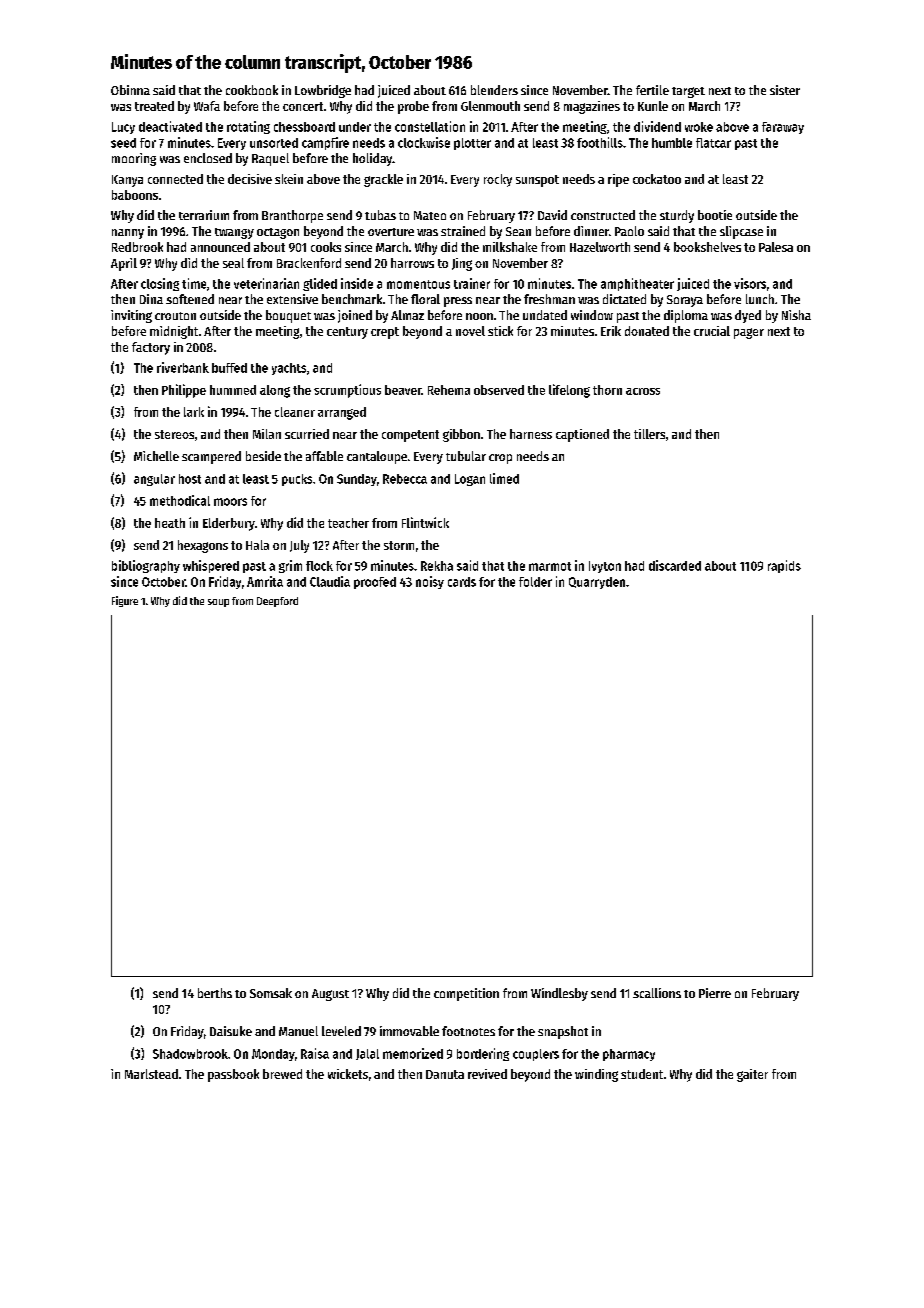  Describe the element at coordinates (649, 434) in the screenshot. I see `tillers` at that location.
